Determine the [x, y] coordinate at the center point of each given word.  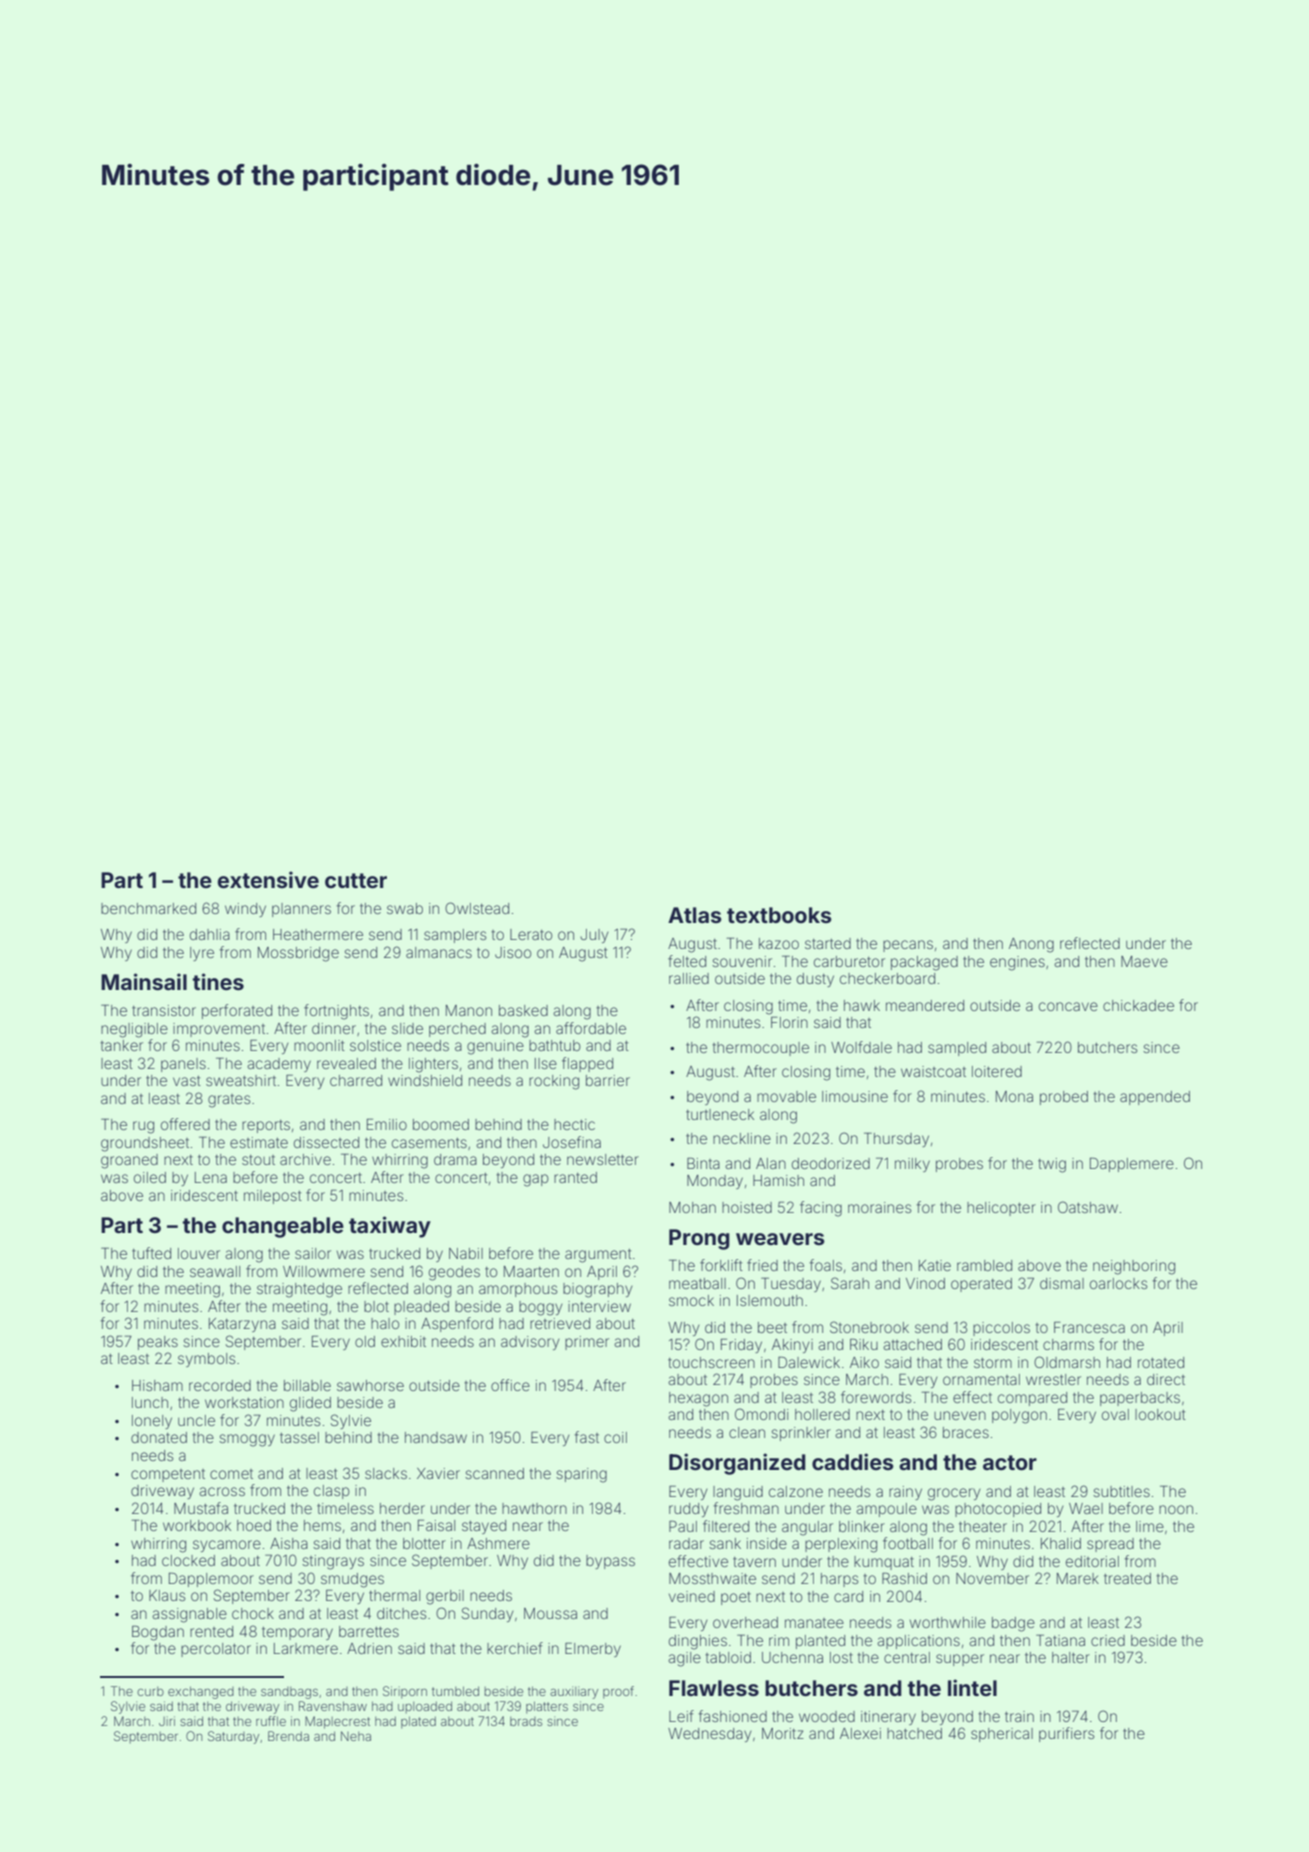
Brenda [288, 1736]
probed [1064, 1098]
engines [1017, 963]
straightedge [299, 1290]
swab [405, 908]
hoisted [747, 1207]
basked [523, 1010]
